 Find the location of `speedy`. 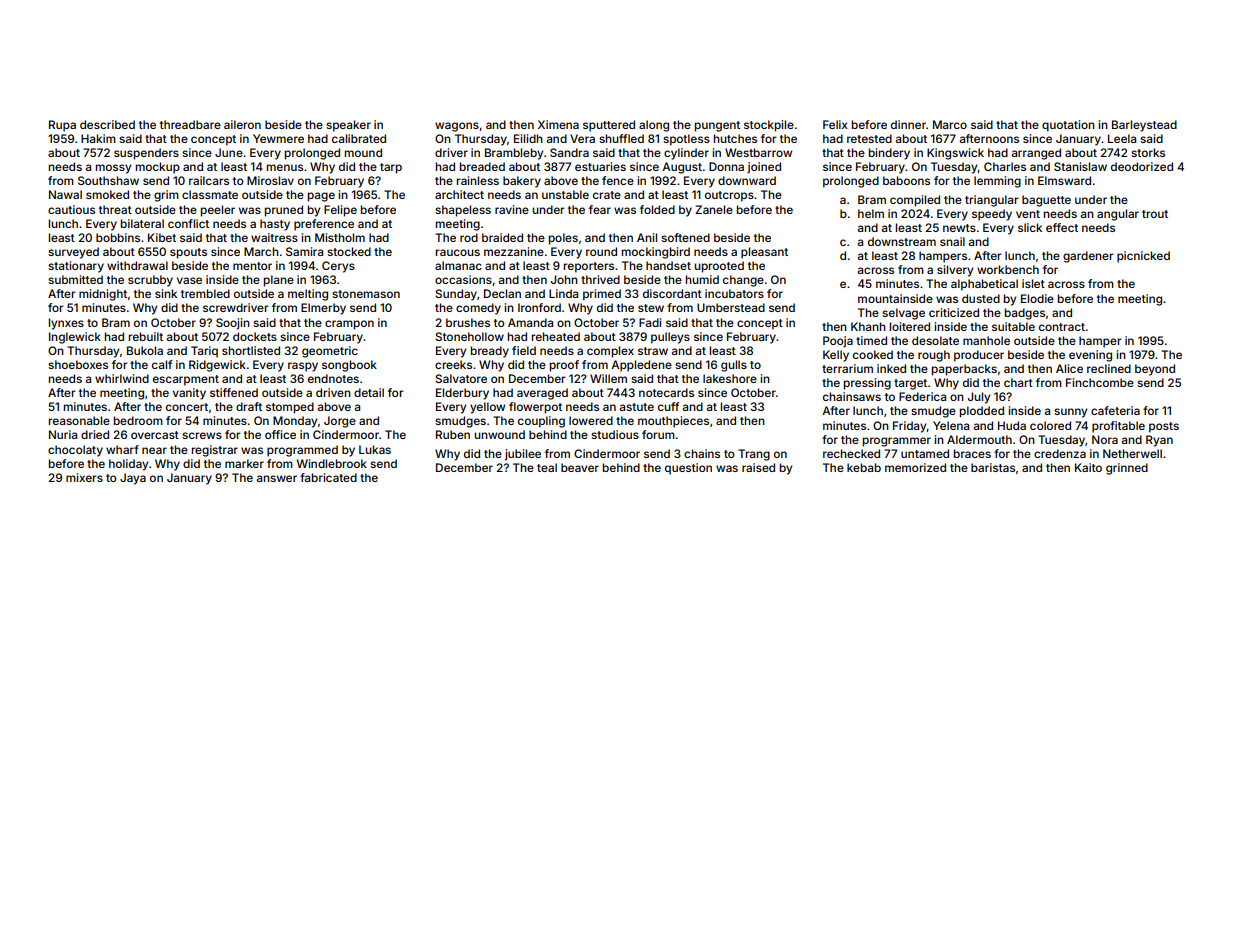

speedy is located at coordinates (992, 215).
